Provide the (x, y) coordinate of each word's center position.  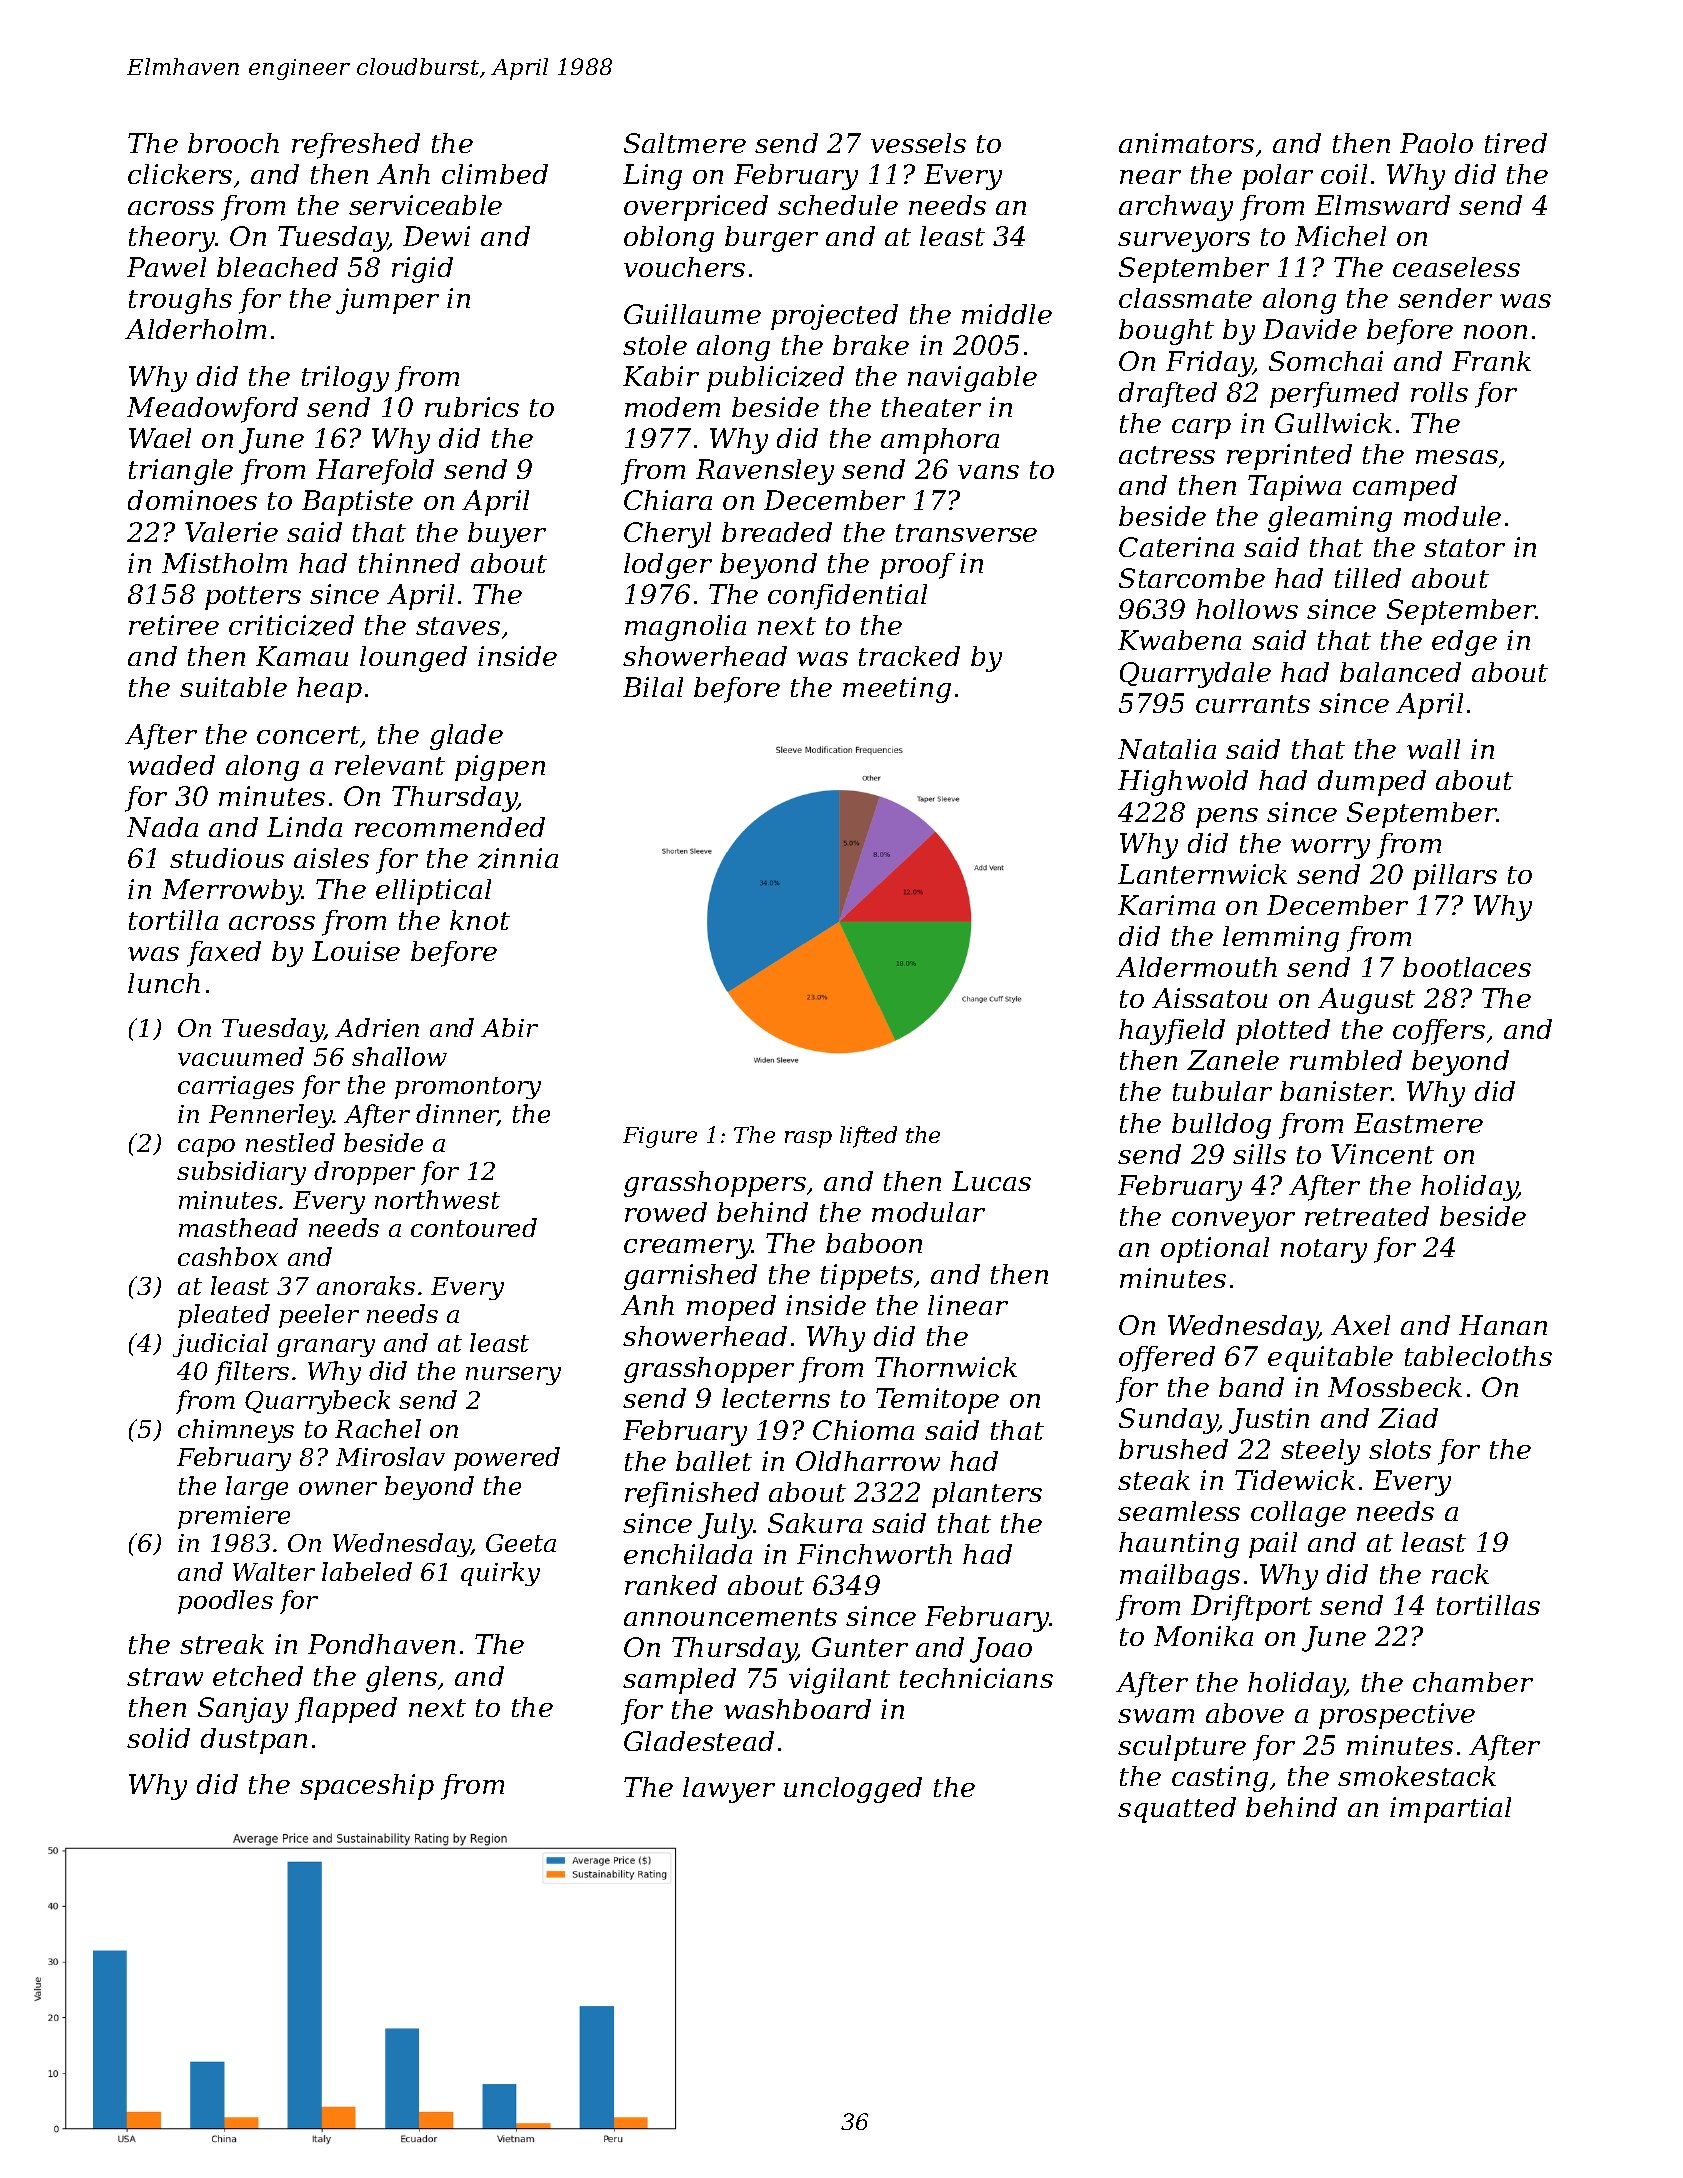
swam (1156, 1716)
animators (1186, 143)
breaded (777, 532)
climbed (495, 174)
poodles (225, 1602)
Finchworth (874, 1554)
